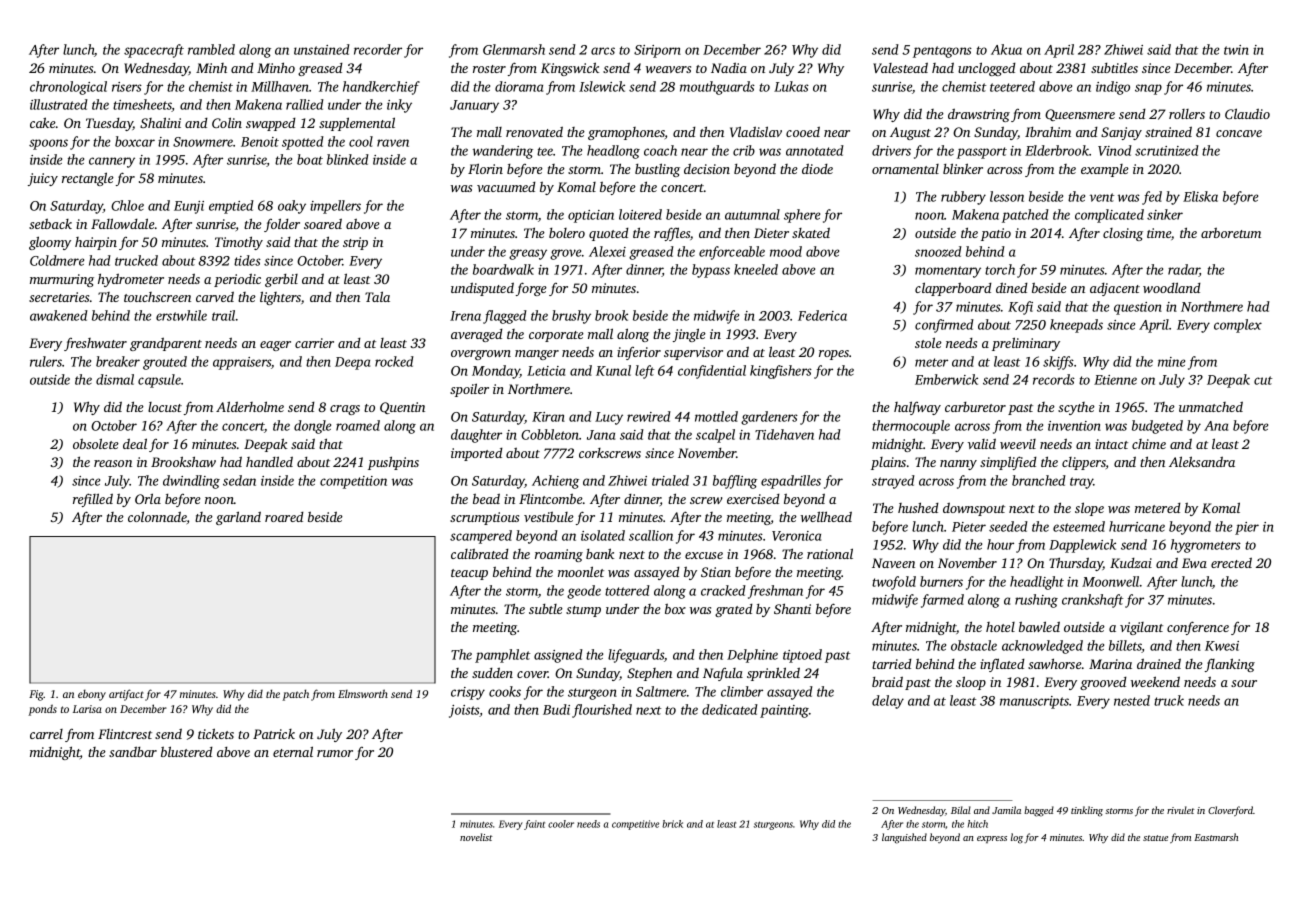 This screenshot has width=1308, height=924. Describe the element at coordinates (46, 361) in the screenshot. I see `rulers` at that location.
